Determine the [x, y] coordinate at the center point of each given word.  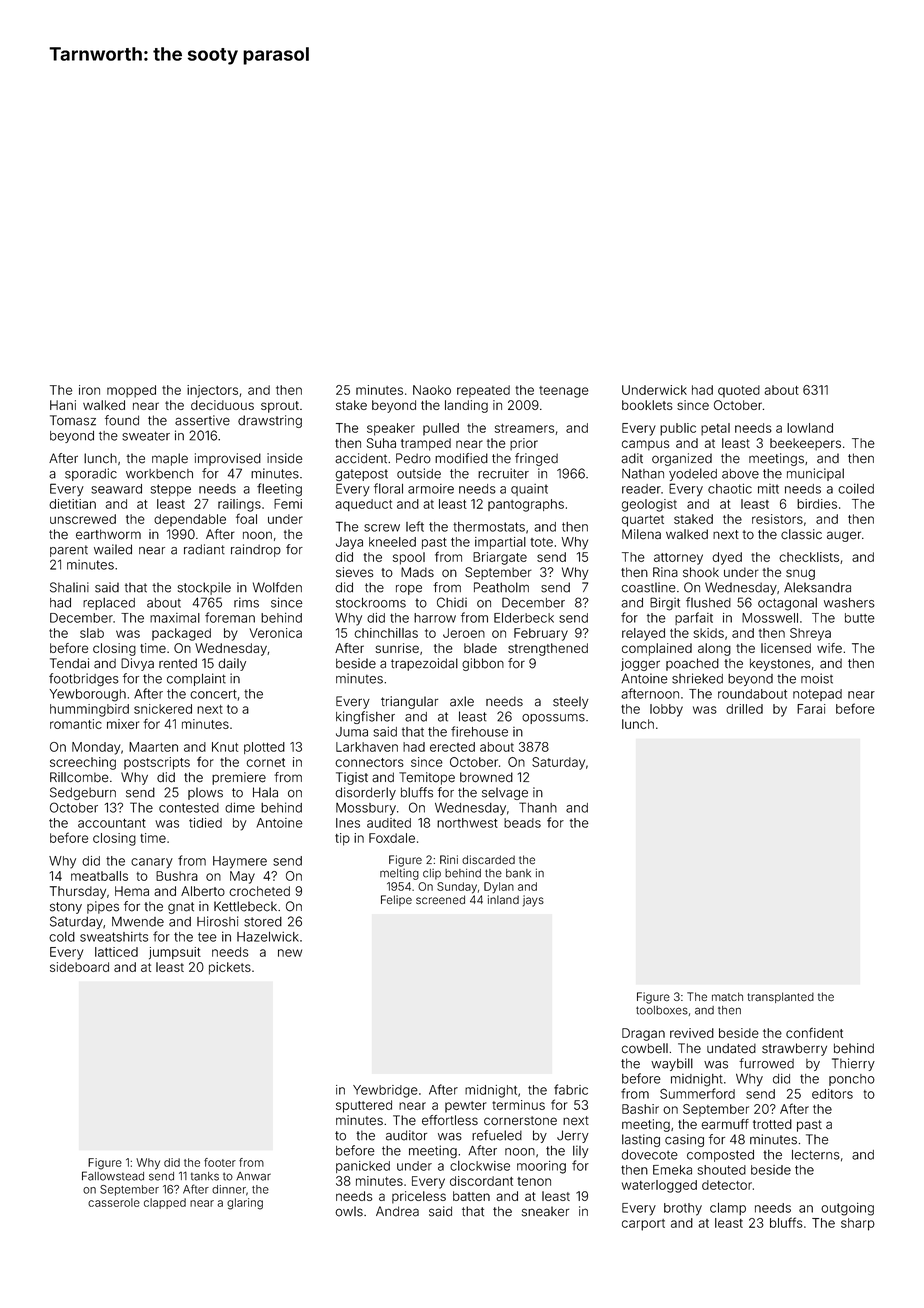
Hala [265, 792]
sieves [354, 572]
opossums [553, 719]
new [290, 953]
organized [682, 459]
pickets [230, 968]
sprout [280, 407]
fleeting [279, 490]
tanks [205, 1176]
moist [817, 678]
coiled [856, 489]
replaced [109, 604]
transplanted [781, 997]
